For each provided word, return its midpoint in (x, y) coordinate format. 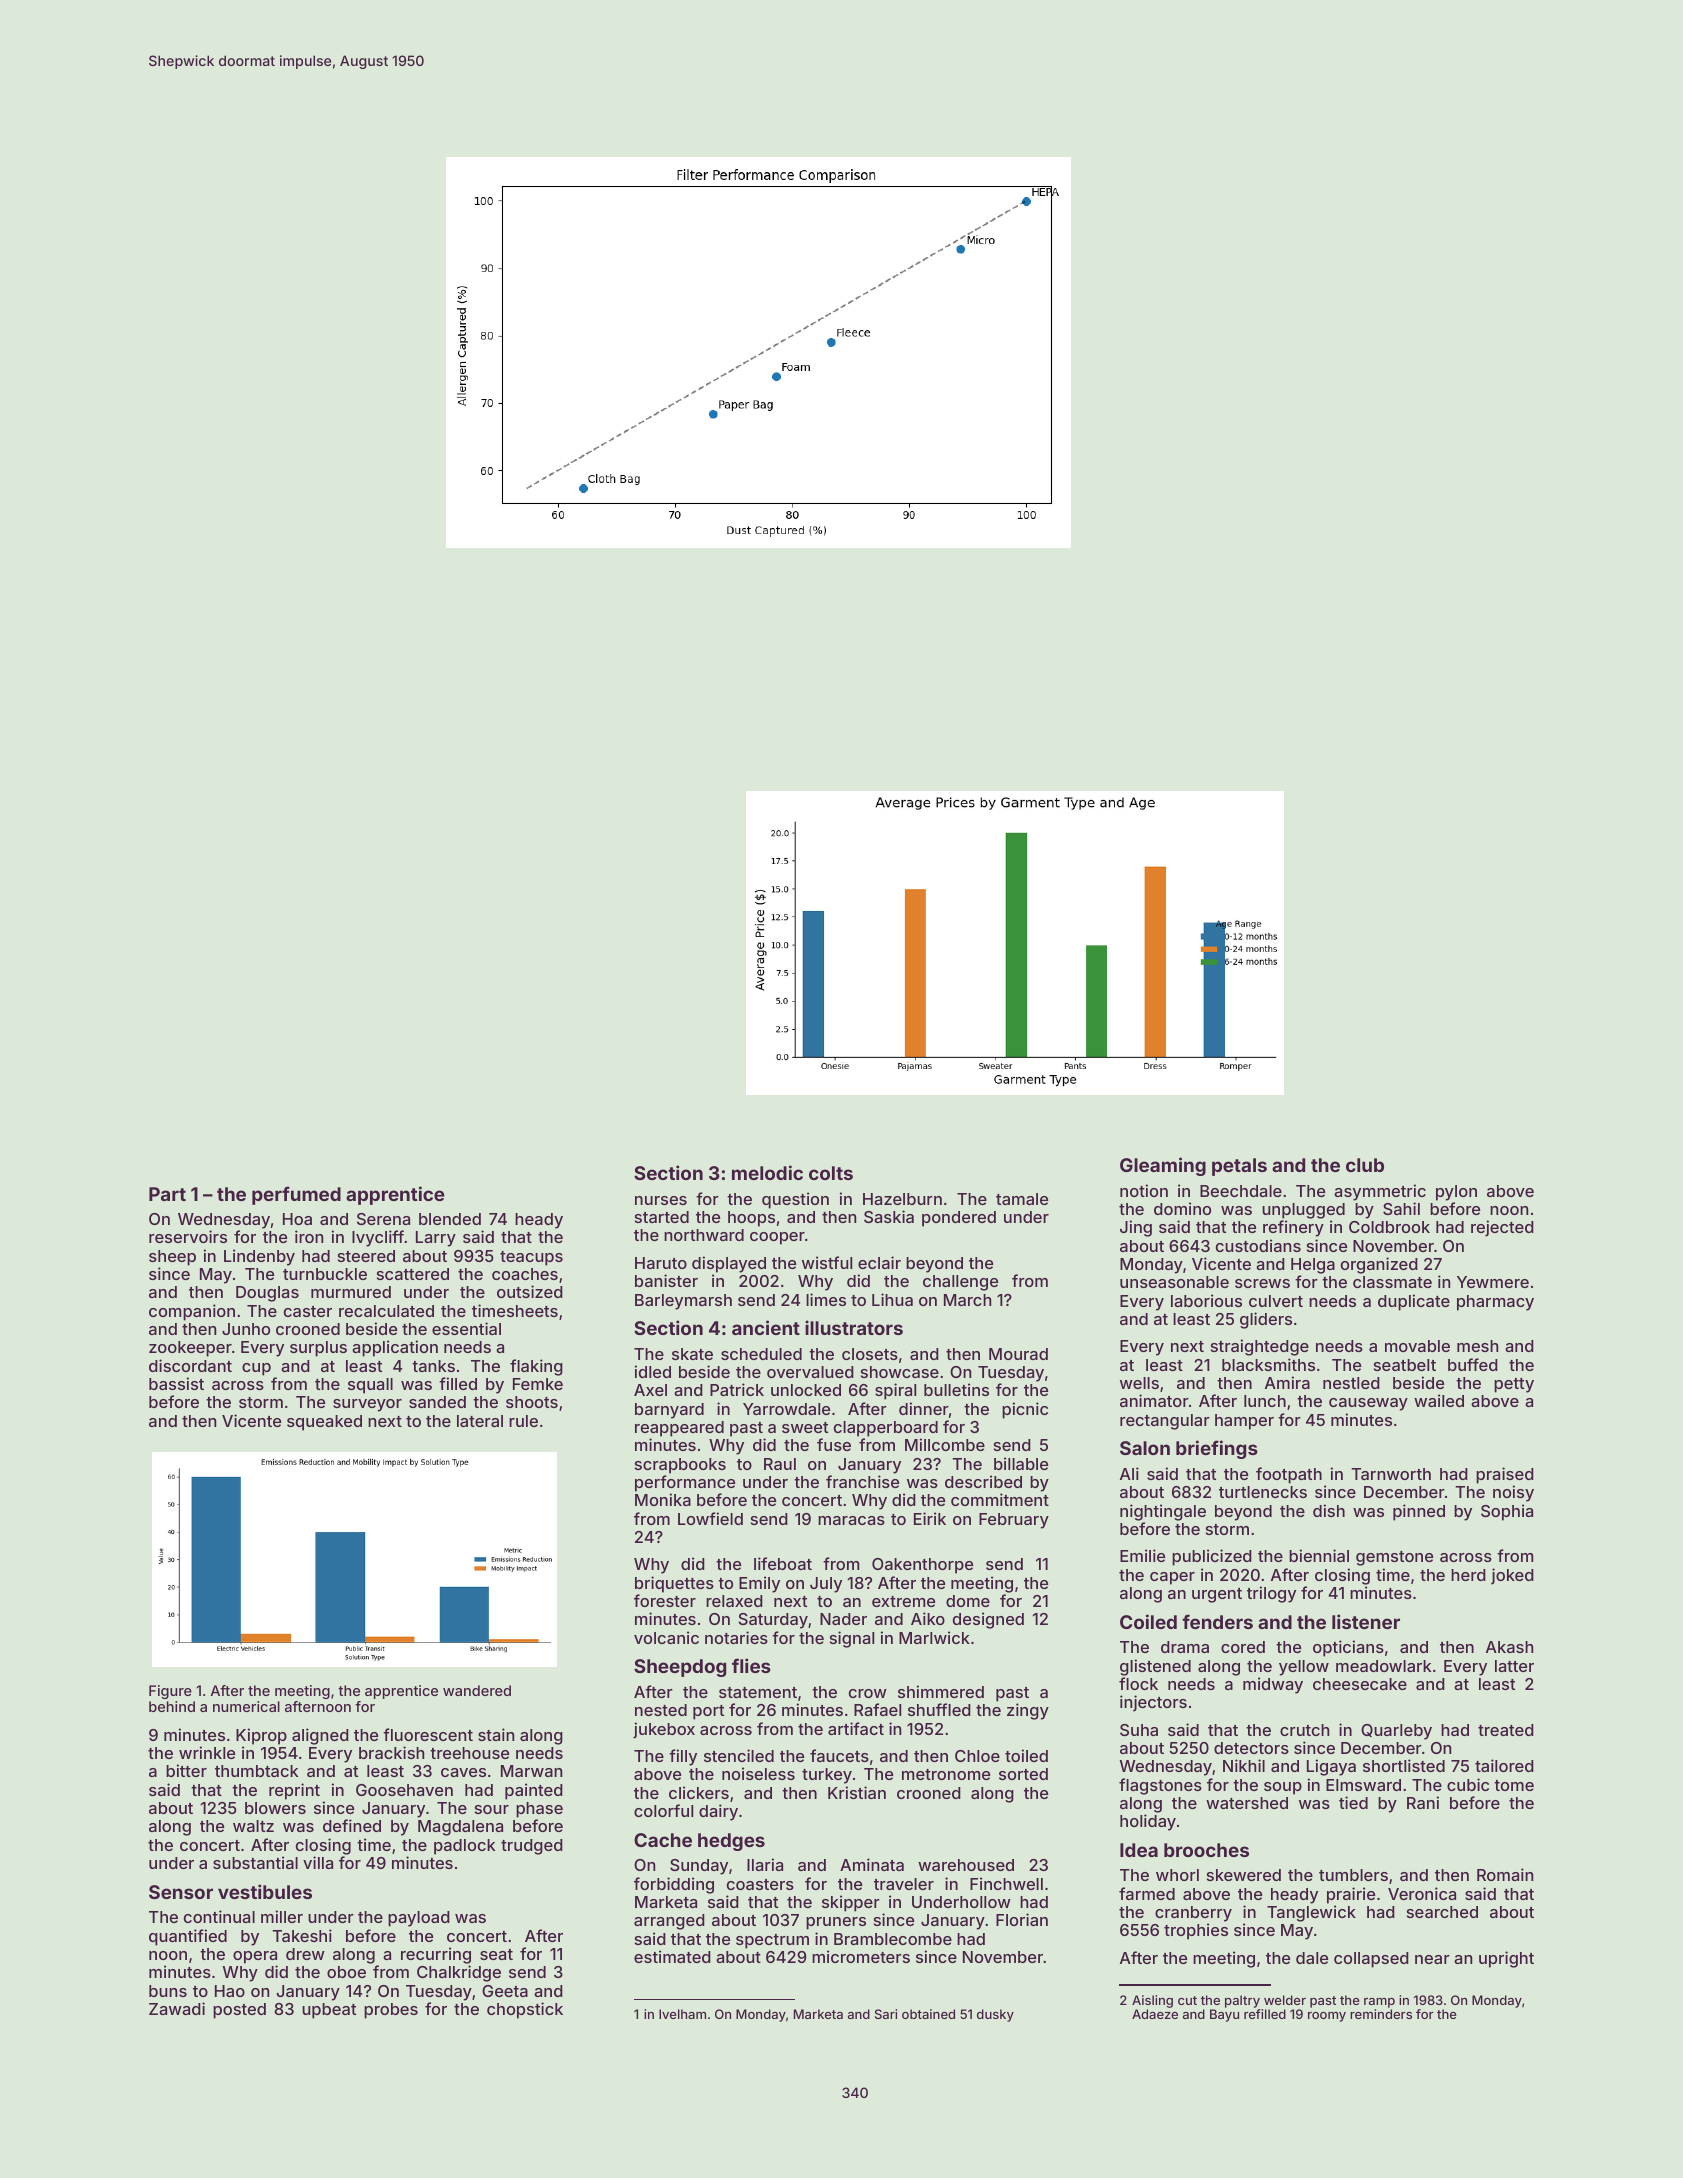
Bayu (1224, 2015)
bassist (176, 1383)
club (1365, 1165)
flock (1138, 1683)
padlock (464, 1847)
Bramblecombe (893, 1939)
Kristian (857, 1792)
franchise (862, 1481)
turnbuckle (325, 1274)
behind (172, 1706)
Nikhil (1244, 1765)
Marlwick (934, 1637)
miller (282, 1916)
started (662, 1217)
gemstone (1394, 1558)
